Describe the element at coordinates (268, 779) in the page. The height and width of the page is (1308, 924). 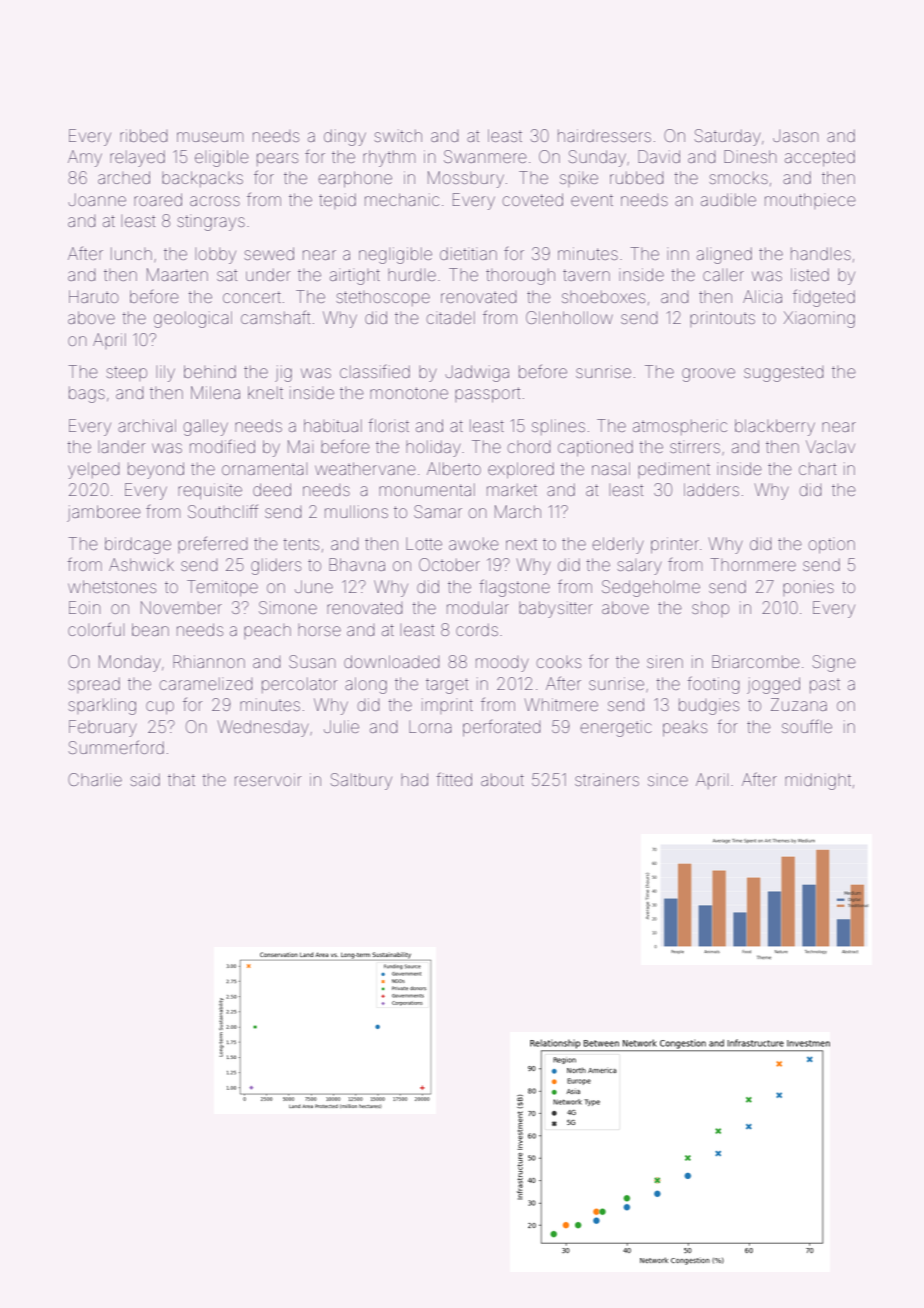
I see `reservoir` at that location.
